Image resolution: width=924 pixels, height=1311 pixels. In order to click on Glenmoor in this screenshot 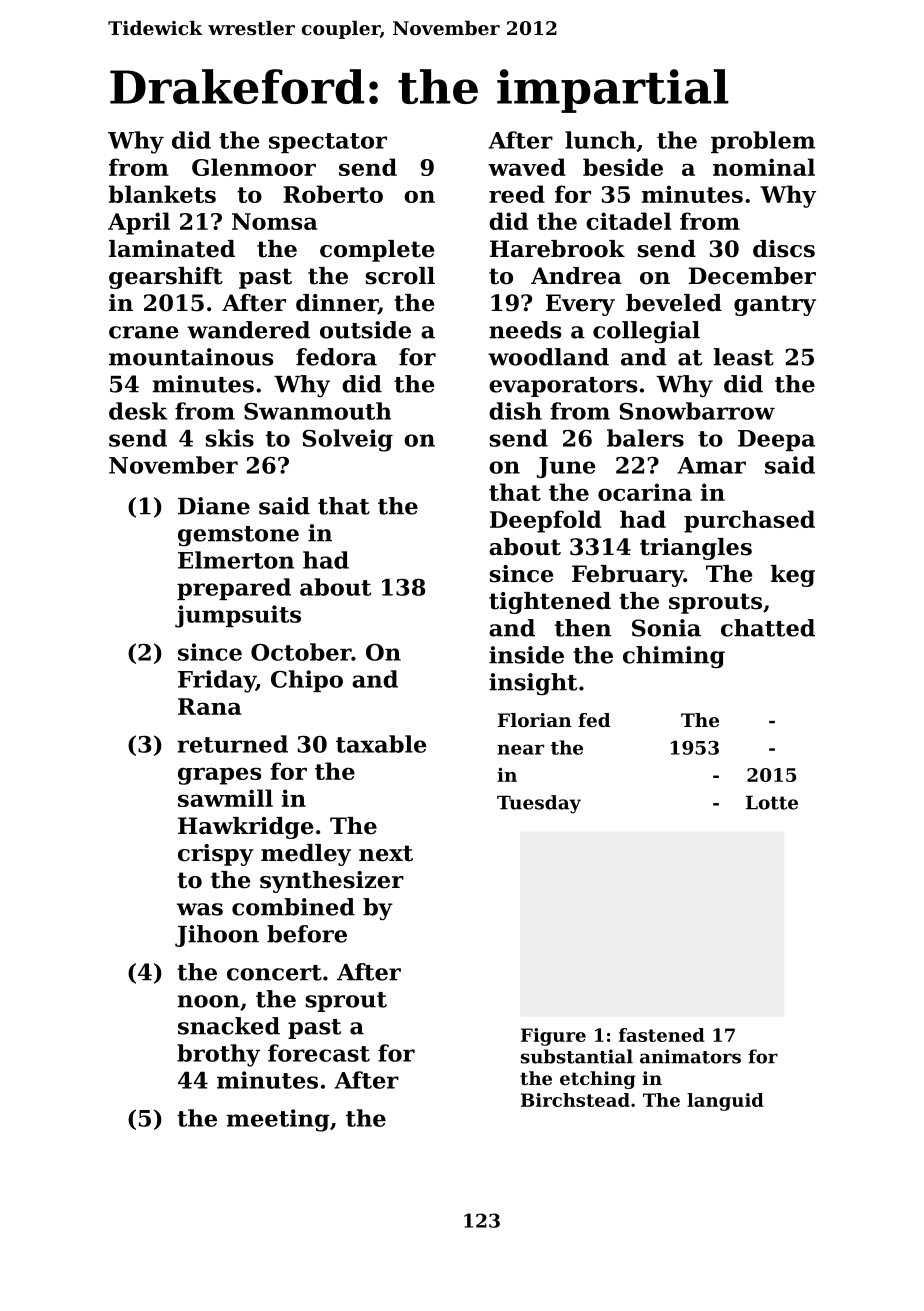, I will do `click(254, 167)`.
